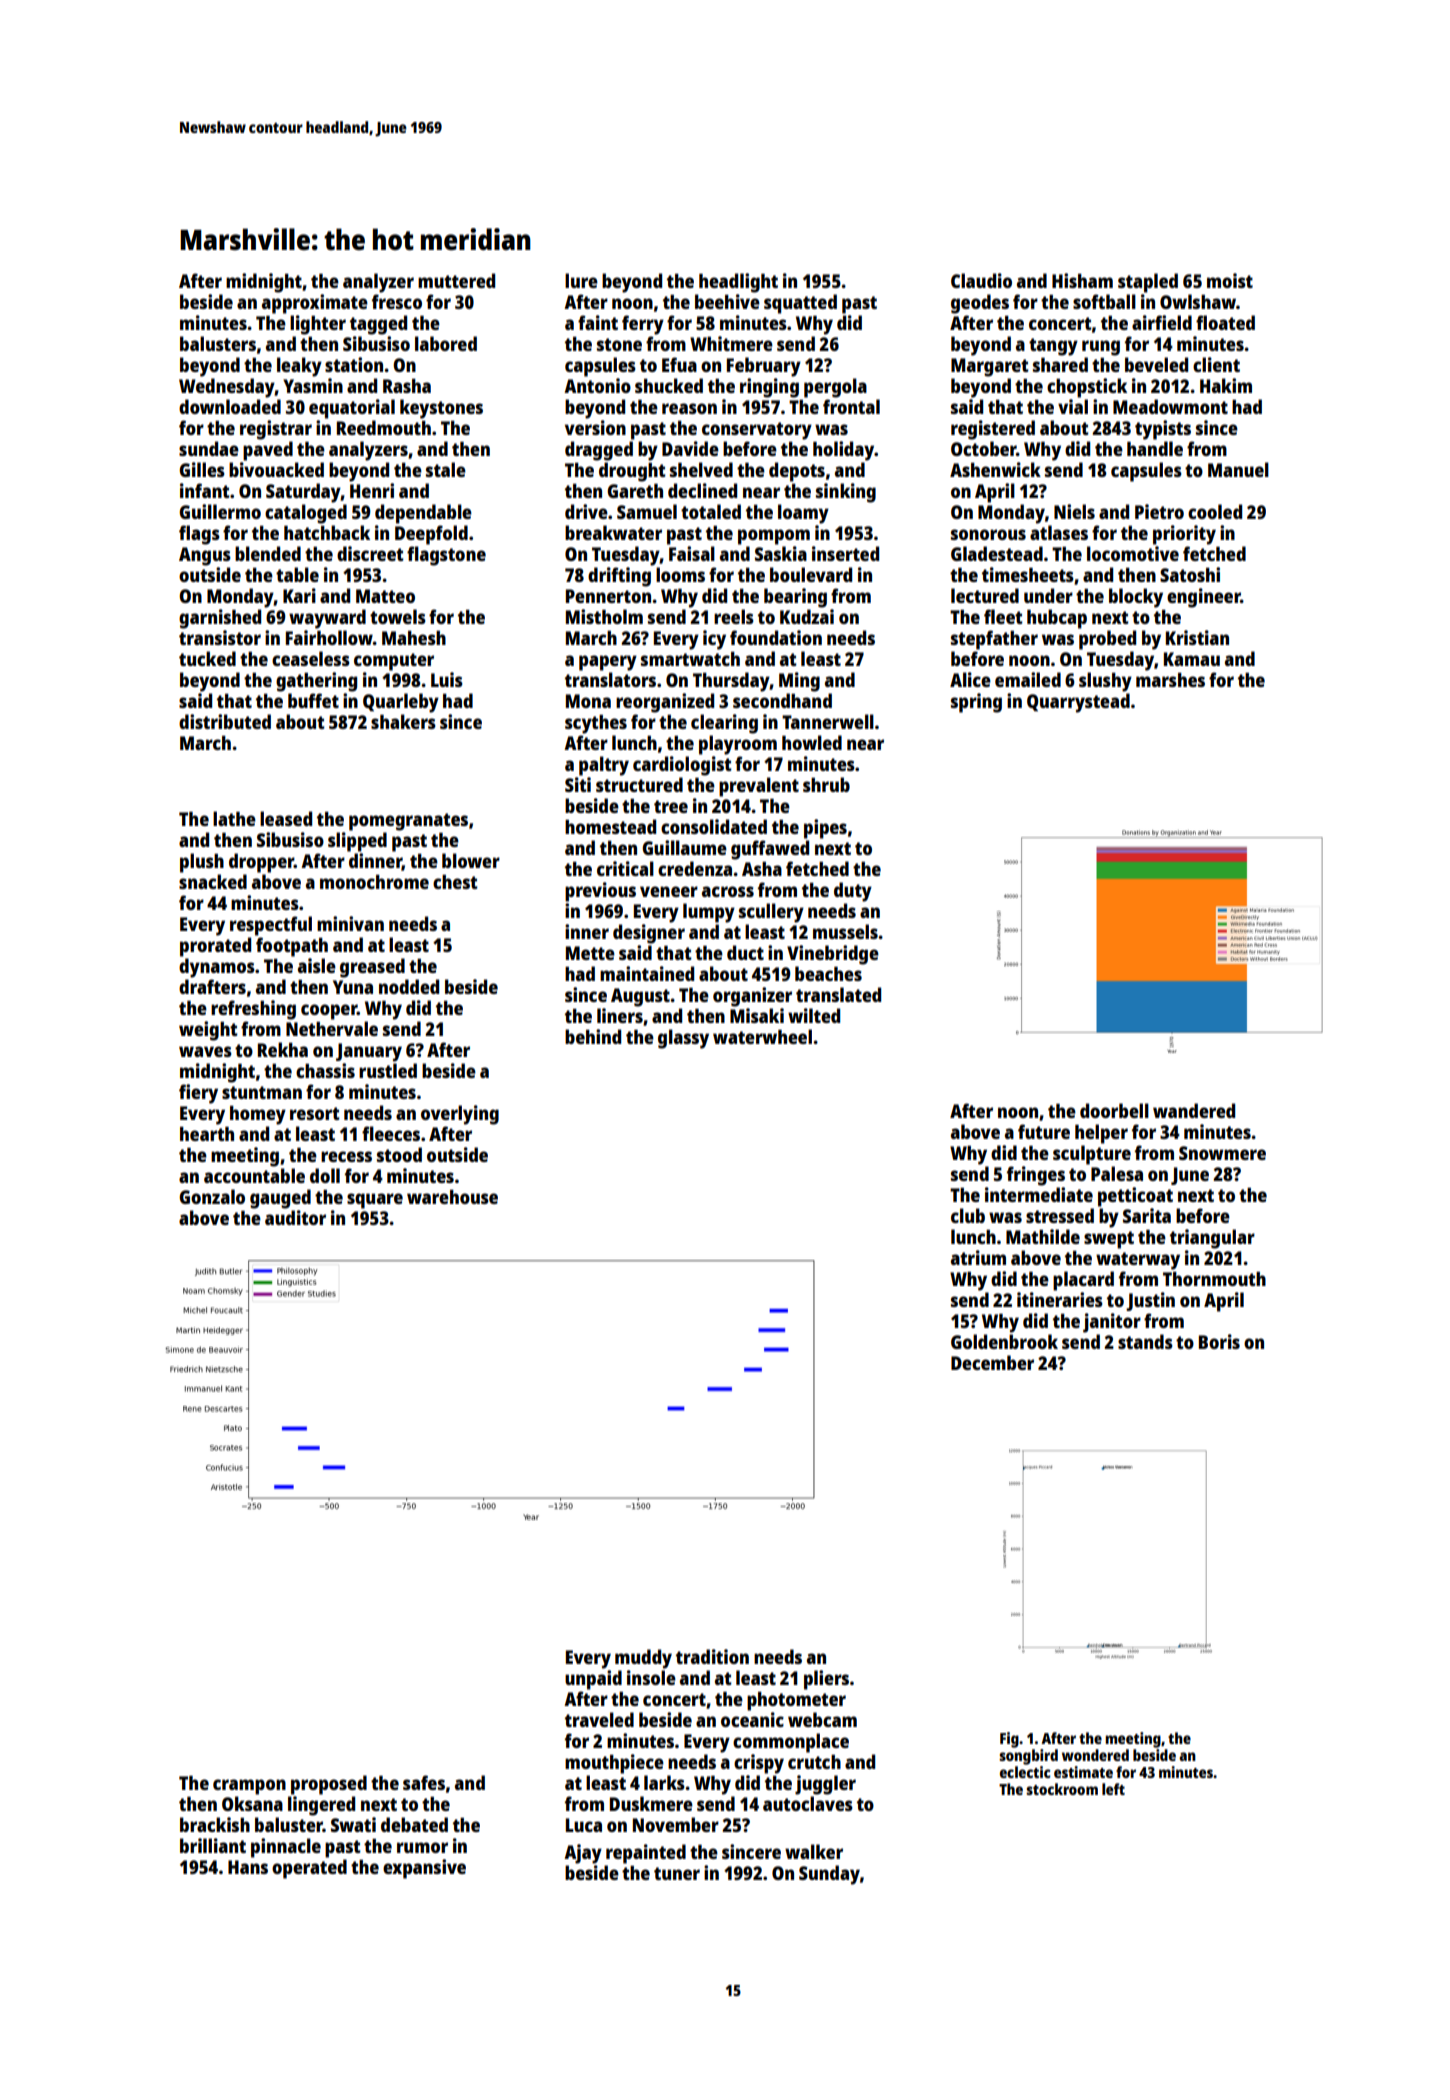  What do you see at coordinates (205, 1051) in the screenshot?
I see `waves` at bounding box center [205, 1051].
